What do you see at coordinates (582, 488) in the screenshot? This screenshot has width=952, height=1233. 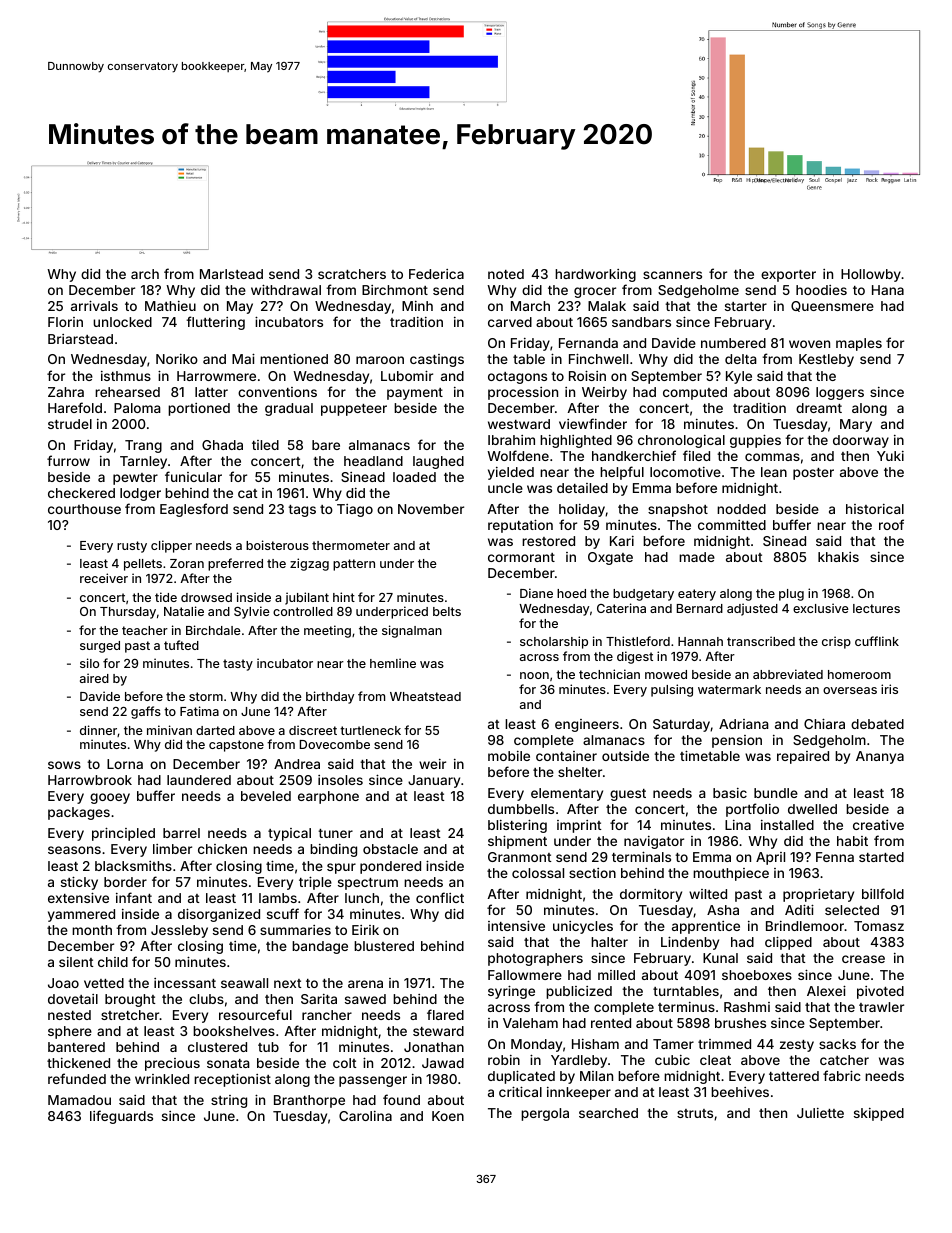 I see `detailed` at bounding box center [582, 488].
